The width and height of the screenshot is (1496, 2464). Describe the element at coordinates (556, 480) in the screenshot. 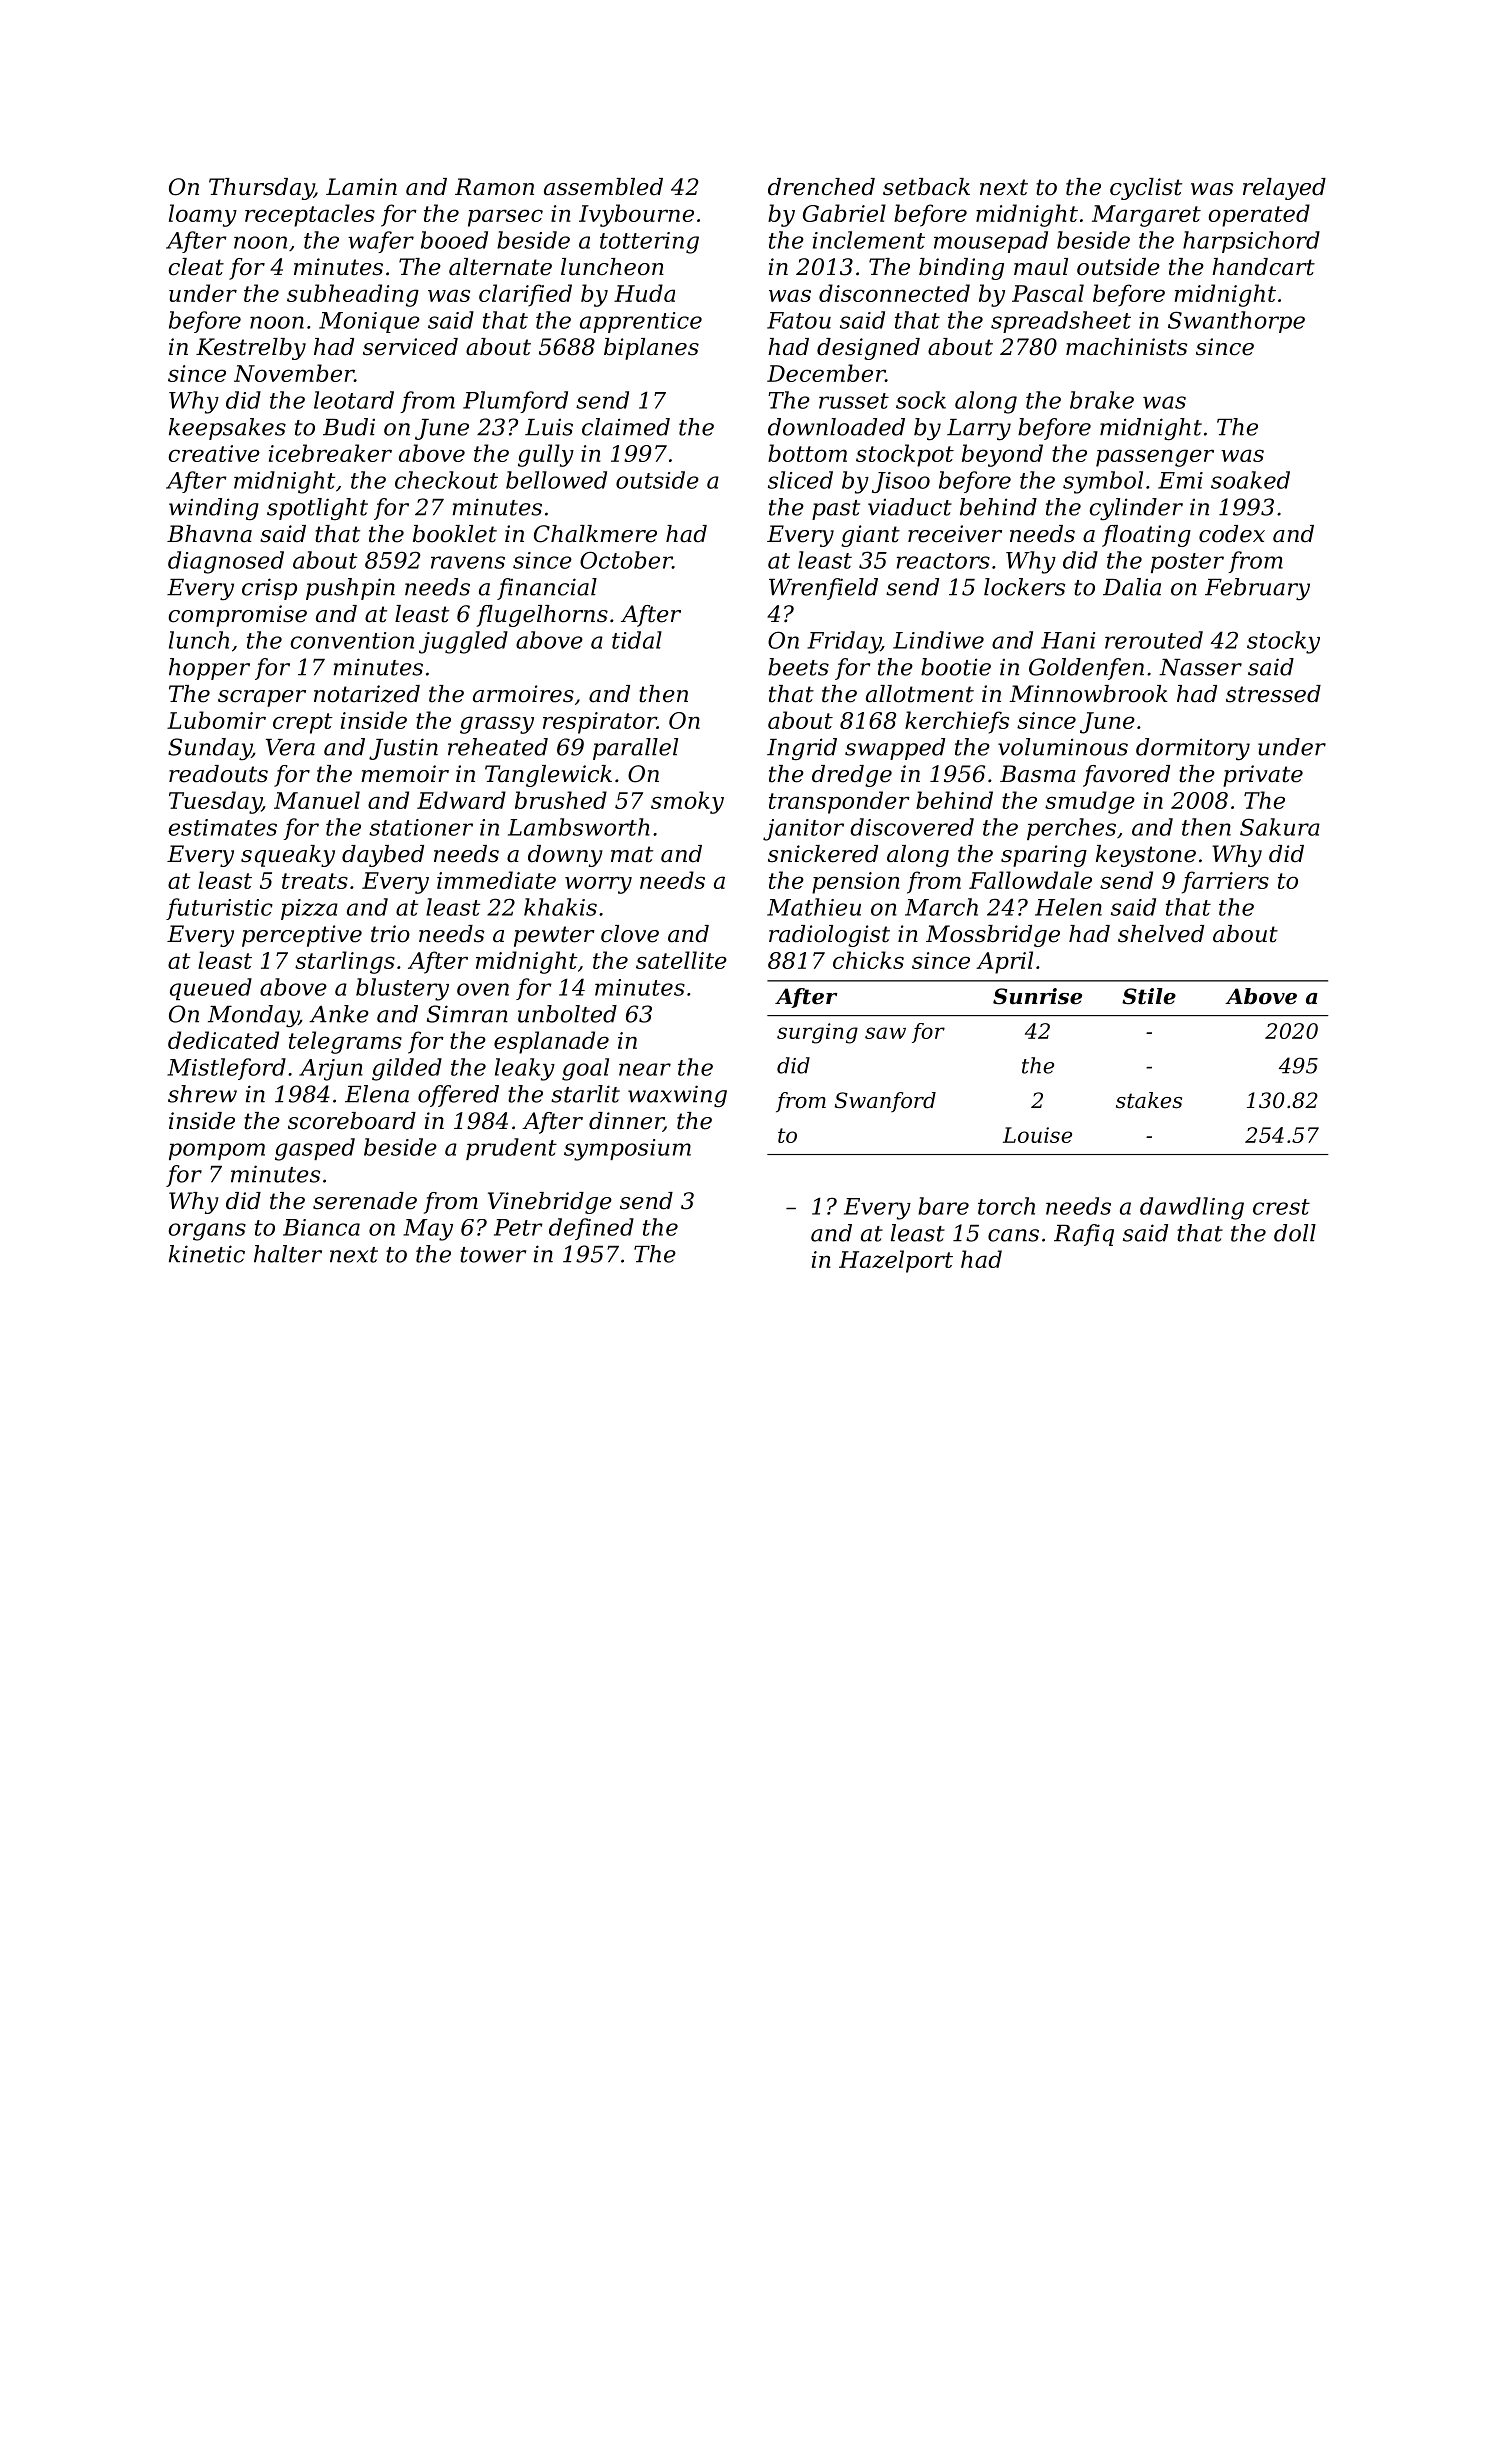

I see `bellowed` at that location.
